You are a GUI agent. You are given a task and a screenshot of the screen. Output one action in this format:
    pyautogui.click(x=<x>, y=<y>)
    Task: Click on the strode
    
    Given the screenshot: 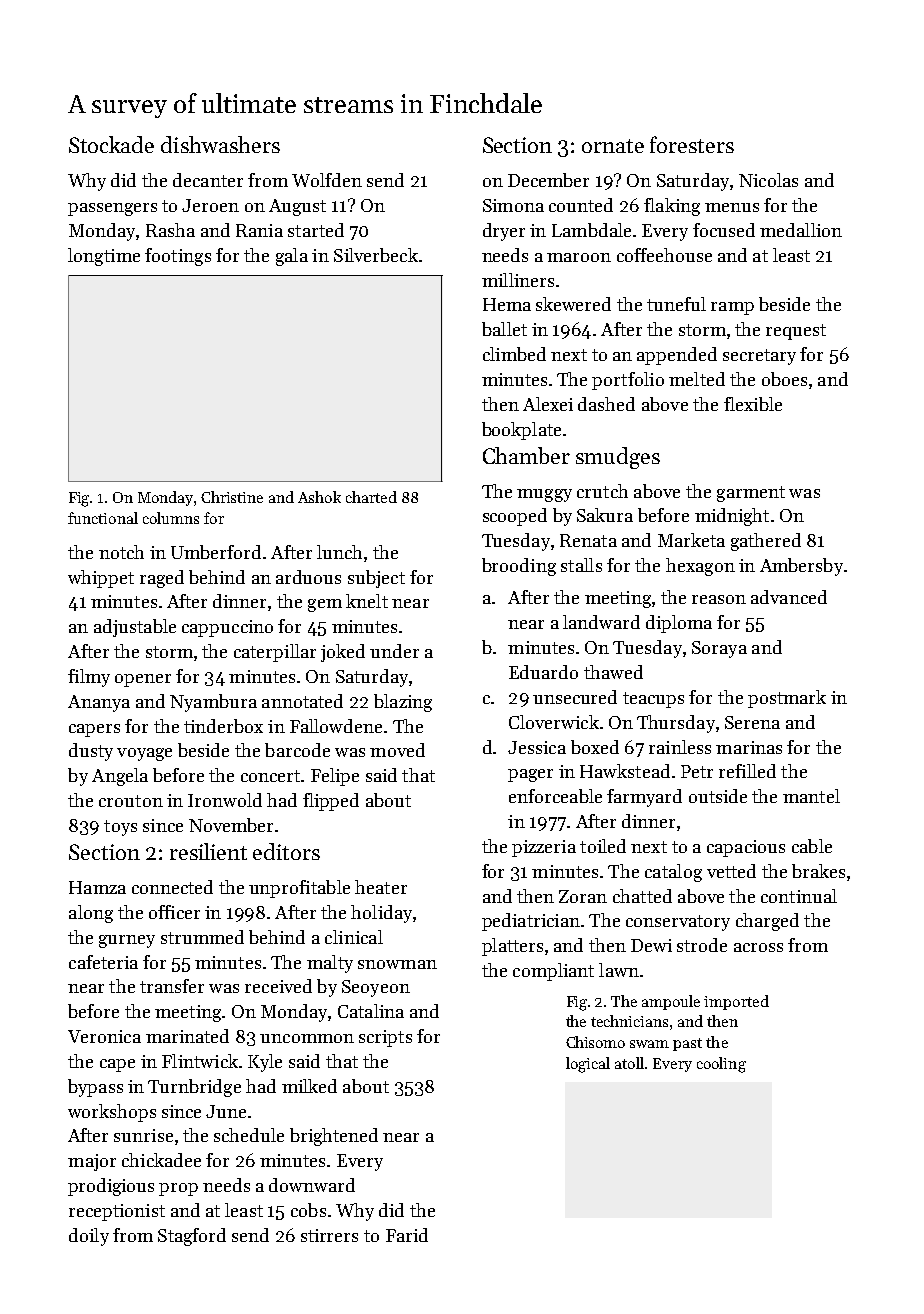 What is the action you would take?
    pyautogui.click(x=702, y=945)
